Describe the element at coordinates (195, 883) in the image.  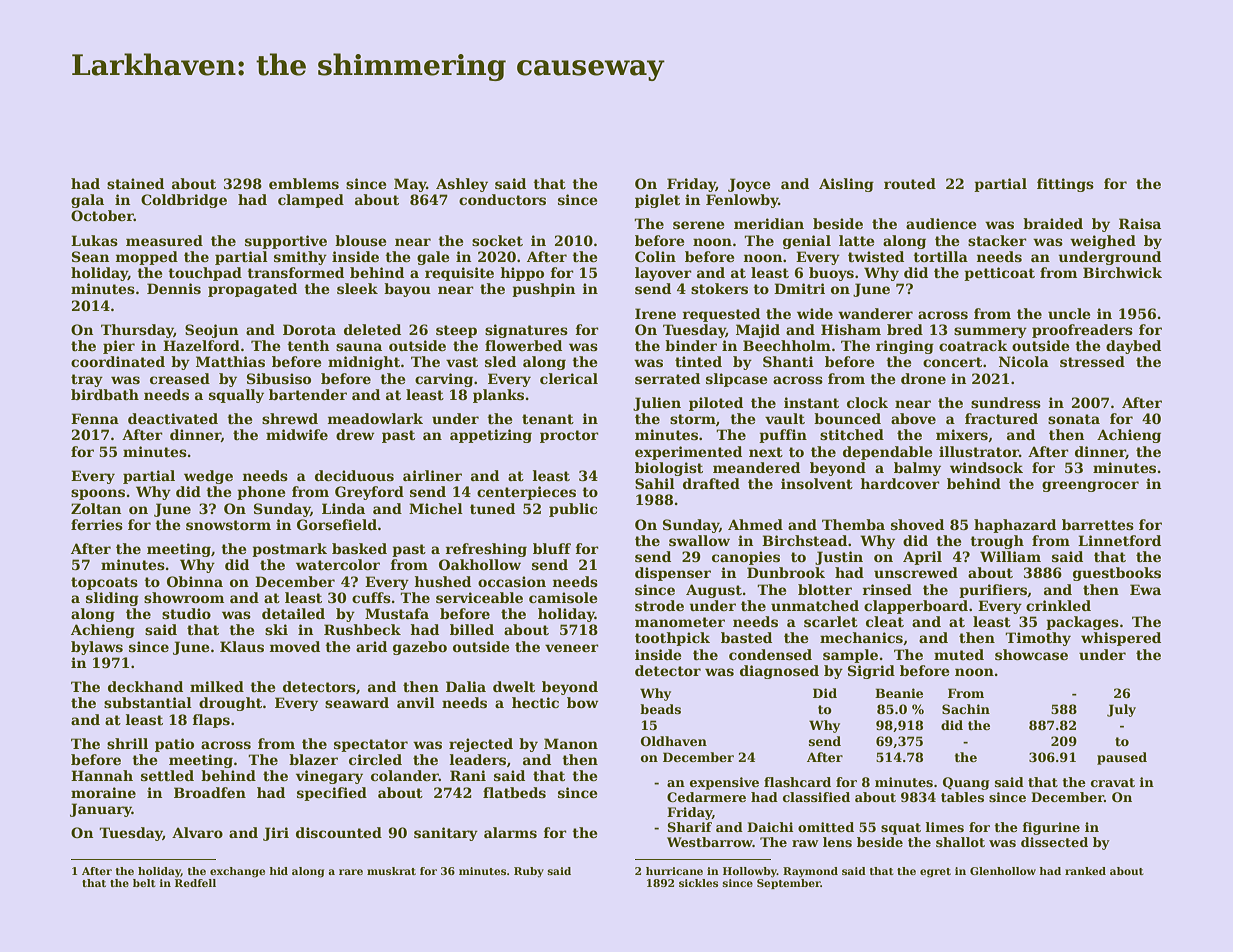
I see `Redfell` at that location.
